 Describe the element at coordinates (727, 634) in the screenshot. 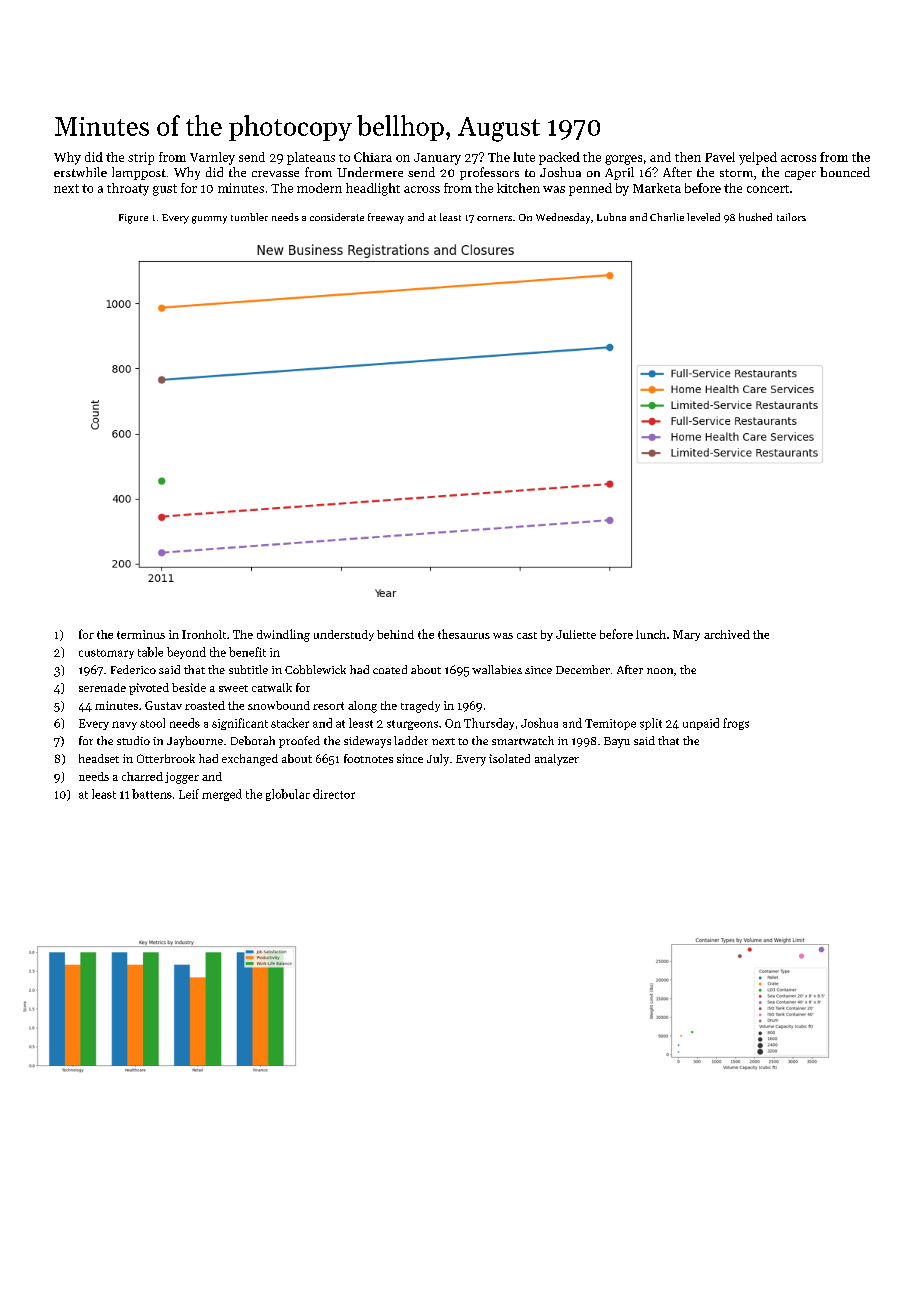

I see `archived` at that location.
